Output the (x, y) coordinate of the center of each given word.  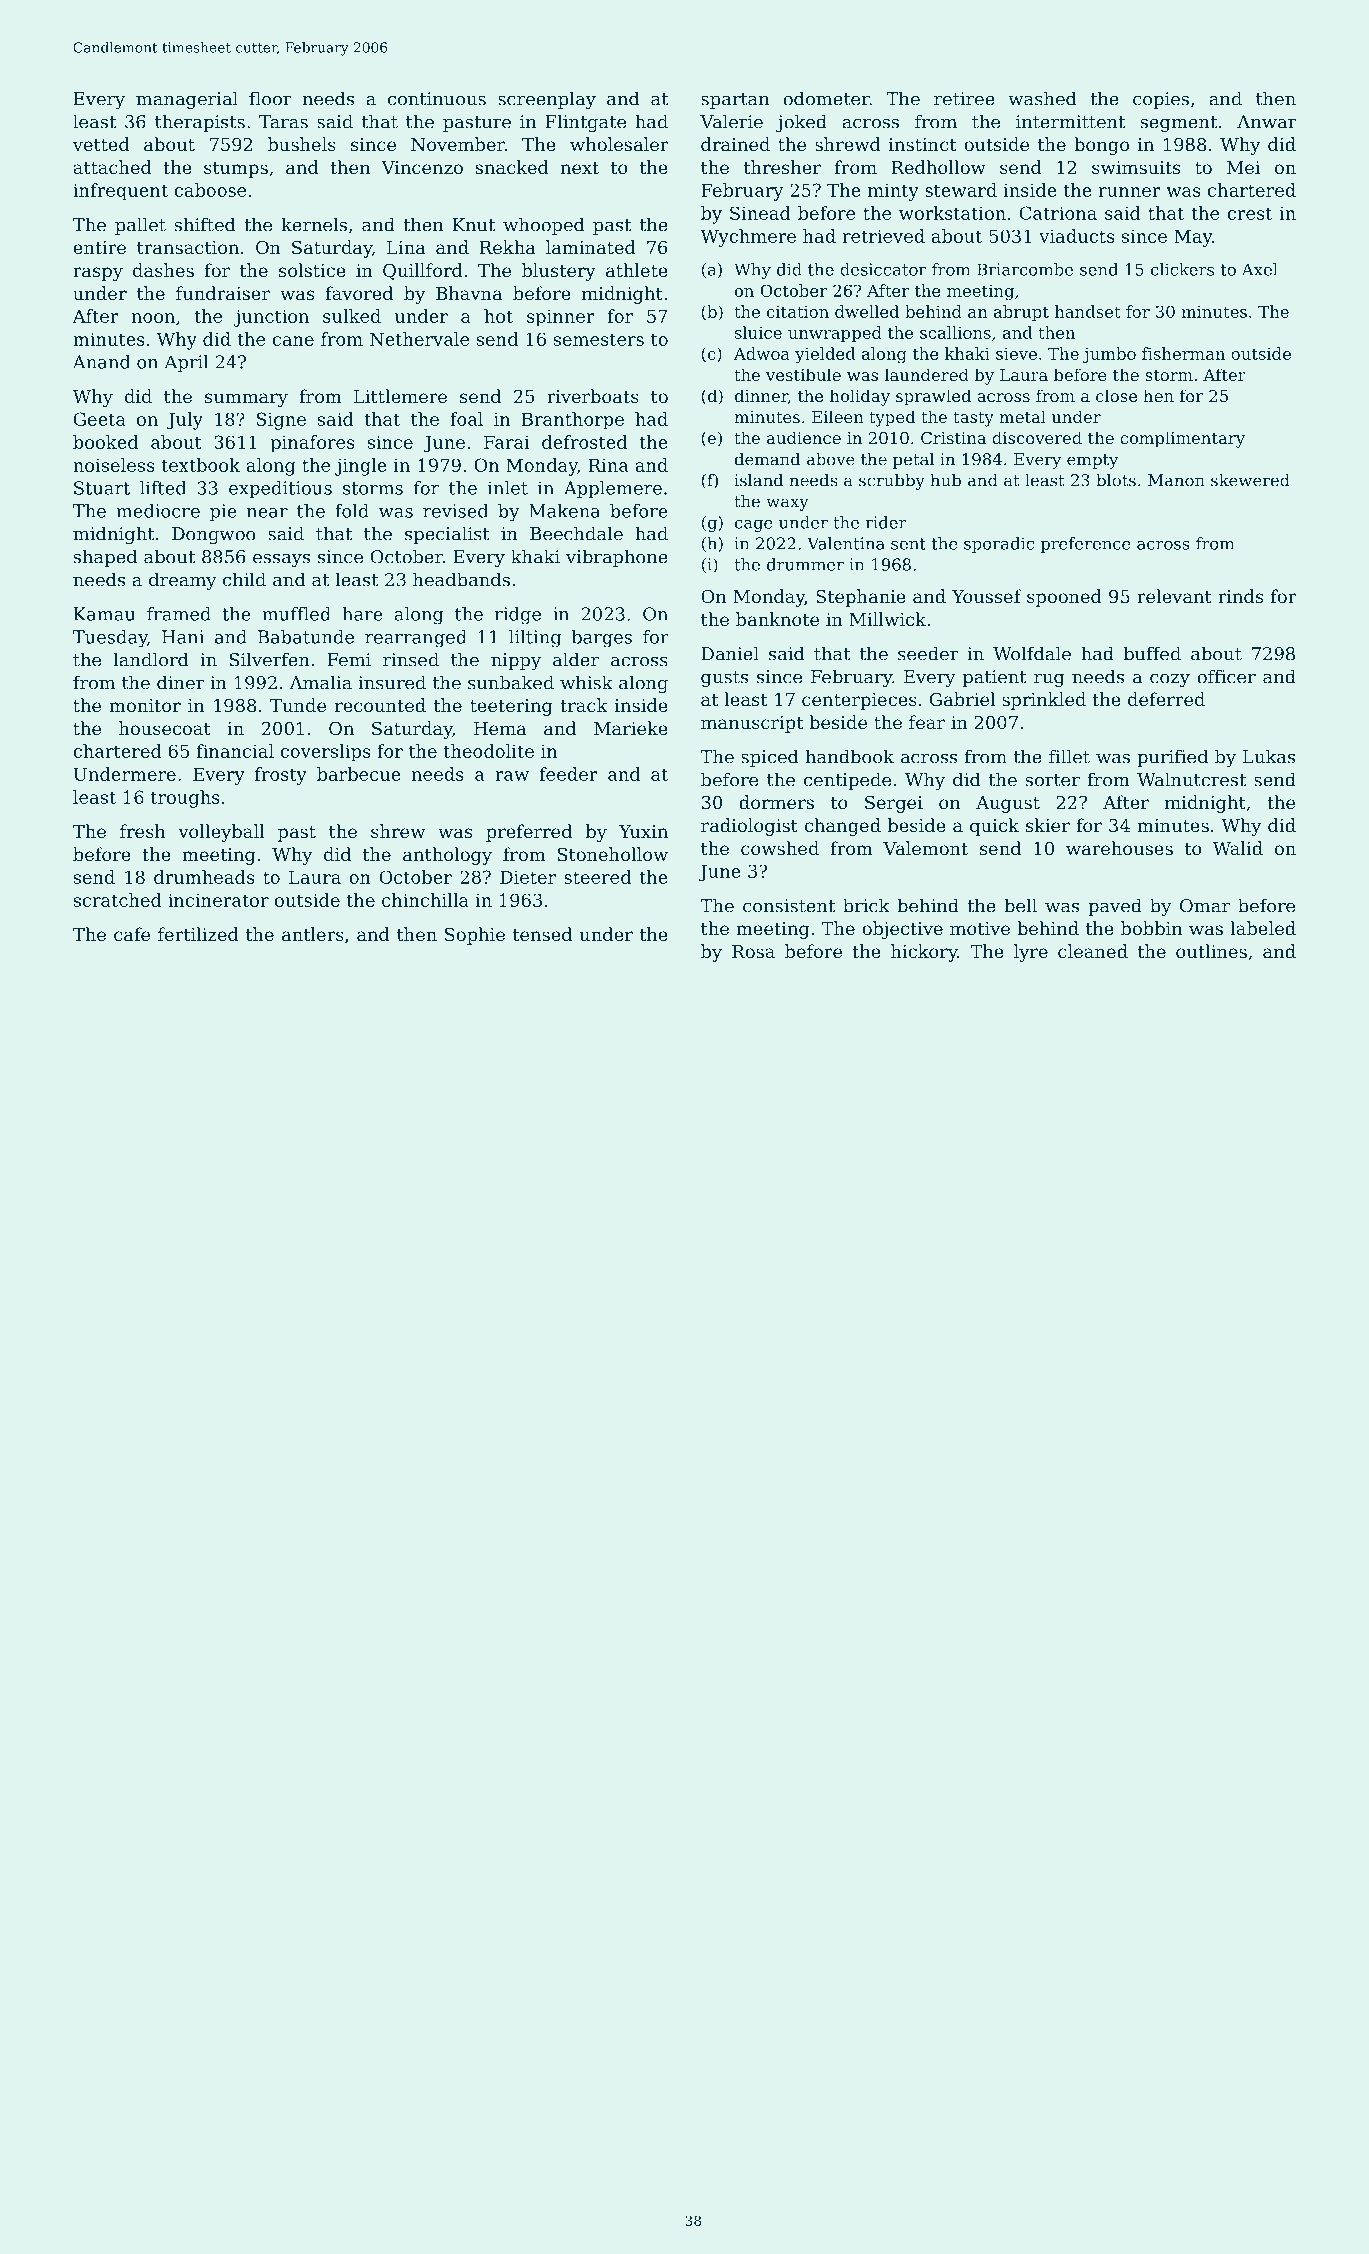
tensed (542, 934)
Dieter (528, 877)
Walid (1238, 848)
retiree (964, 99)
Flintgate (585, 123)
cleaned (1093, 951)
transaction (188, 247)
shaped (105, 558)
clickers (1182, 269)
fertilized (198, 934)
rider (886, 522)
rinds (1240, 596)
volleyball (221, 833)
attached (112, 167)
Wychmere (748, 238)
